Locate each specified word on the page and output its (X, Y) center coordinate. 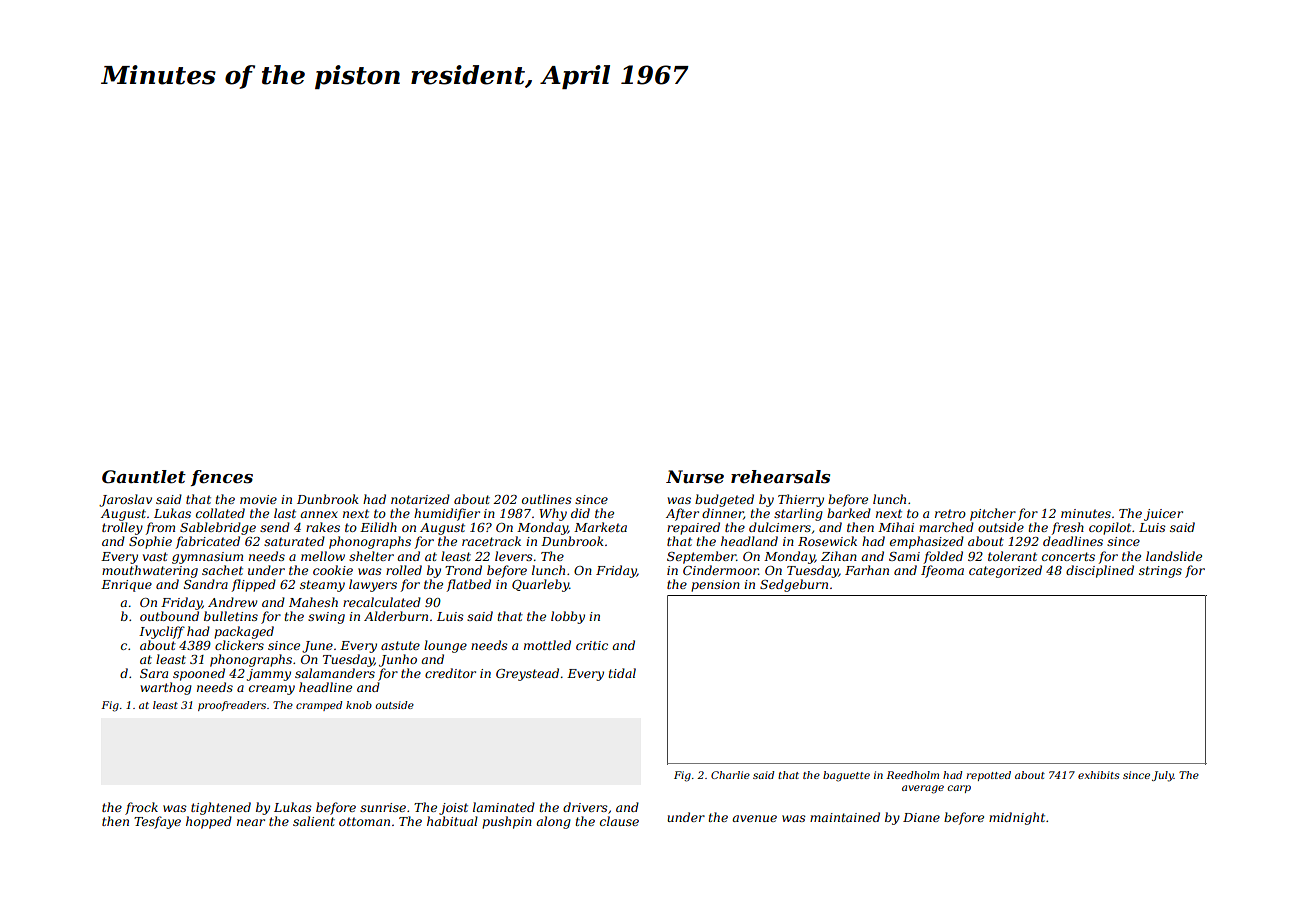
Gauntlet (144, 477)
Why (553, 514)
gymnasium (207, 558)
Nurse (695, 477)
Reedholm (912, 775)
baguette (846, 776)
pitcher (993, 514)
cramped (319, 706)
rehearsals (780, 477)
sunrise (383, 807)
